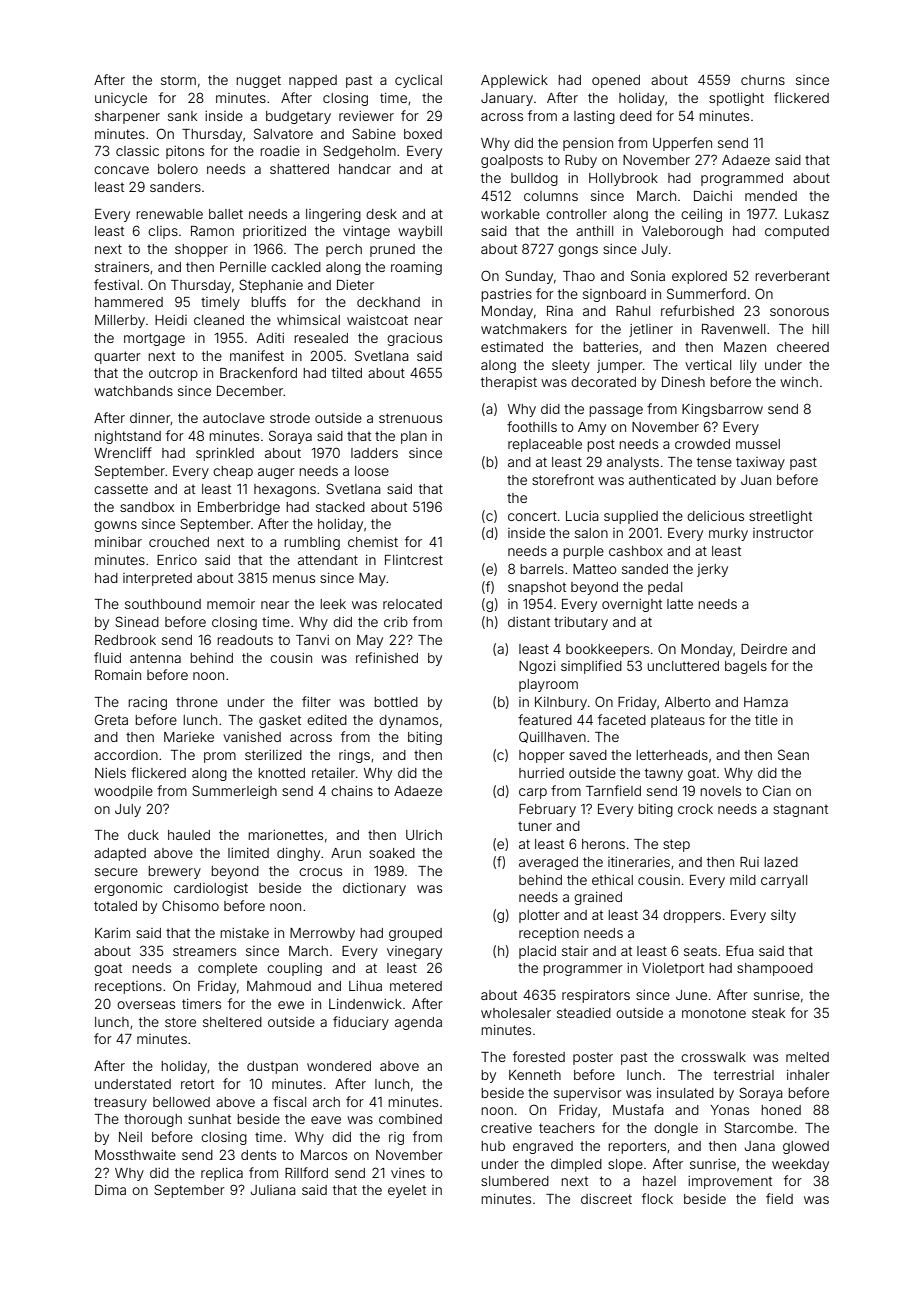 This document has width=924, height=1308. Describe the element at coordinates (222, 1174) in the document. I see `replica` at that location.
